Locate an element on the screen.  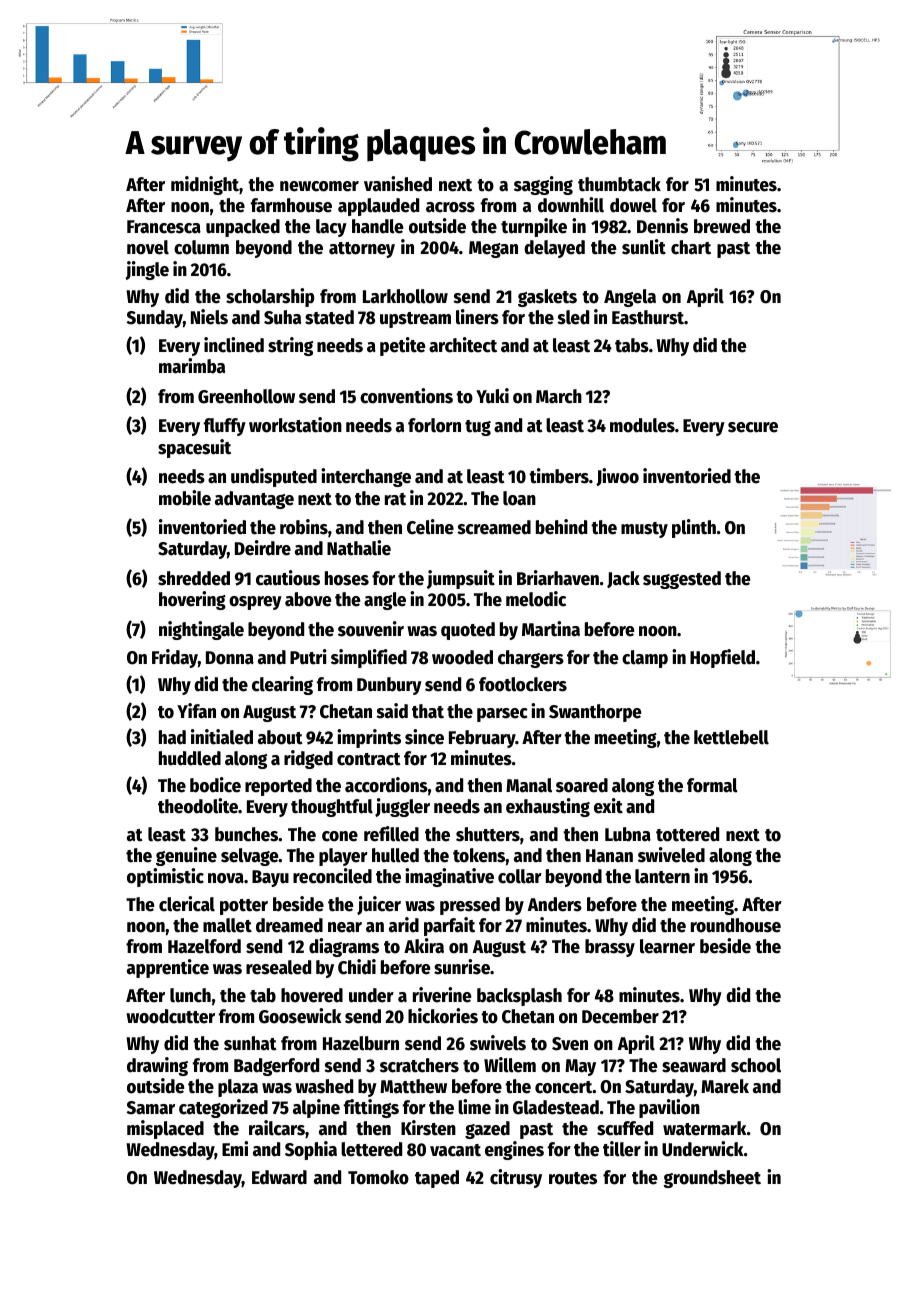
formal is located at coordinates (712, 785).
